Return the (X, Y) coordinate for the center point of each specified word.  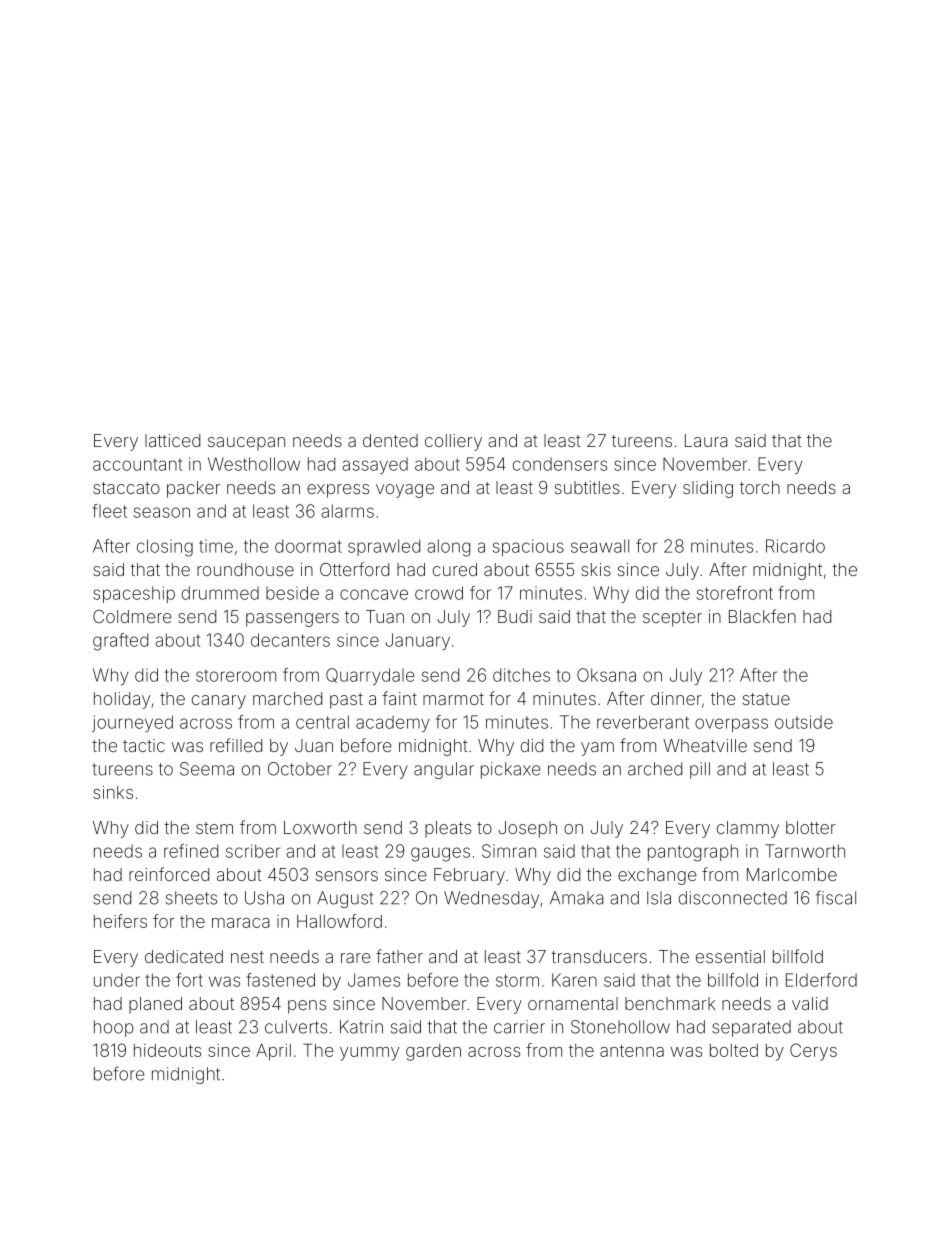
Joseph (527, 829)
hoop (114, 1028)
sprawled (384, 547)
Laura (706, 440)
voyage (405, 491)
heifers (120, 921)
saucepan (246, 444)
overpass (731, 725)
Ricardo (795, 546)
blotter (811, 827)
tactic (144, 745)
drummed (220, 593)
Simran (509, 851)
